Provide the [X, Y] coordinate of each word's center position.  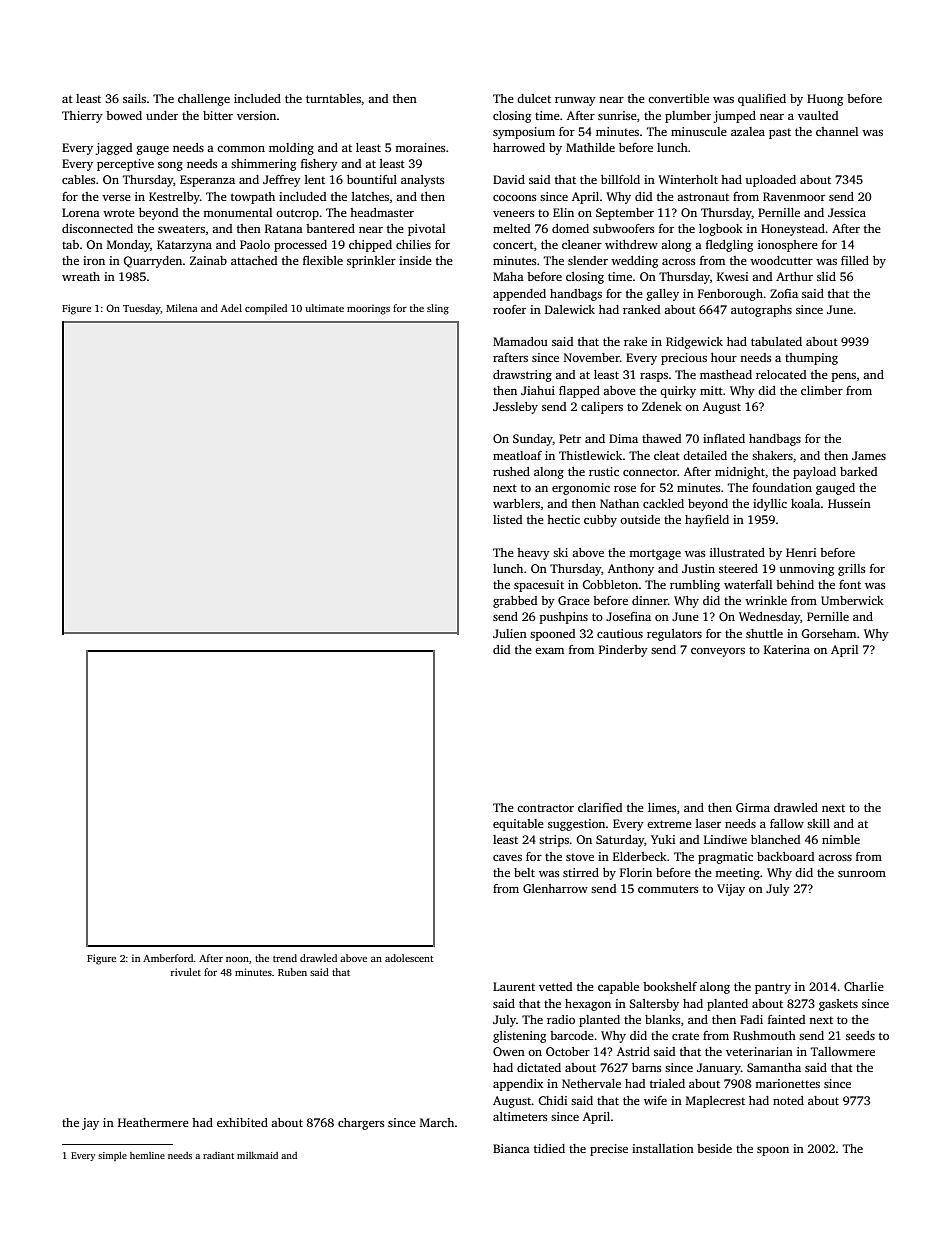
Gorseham [828, 633]
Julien [510, 633]
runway [575, 101]
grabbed [515, 602]
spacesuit [539, 586]
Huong [825, 100]
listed [507, 519]
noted [788, 1100]
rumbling [695, 586]
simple [112, 1156]
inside [415, 260]
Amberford [168, 958]
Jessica [847, 212]
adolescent [409, 958]
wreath [81, 276]
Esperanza [207, 181]
